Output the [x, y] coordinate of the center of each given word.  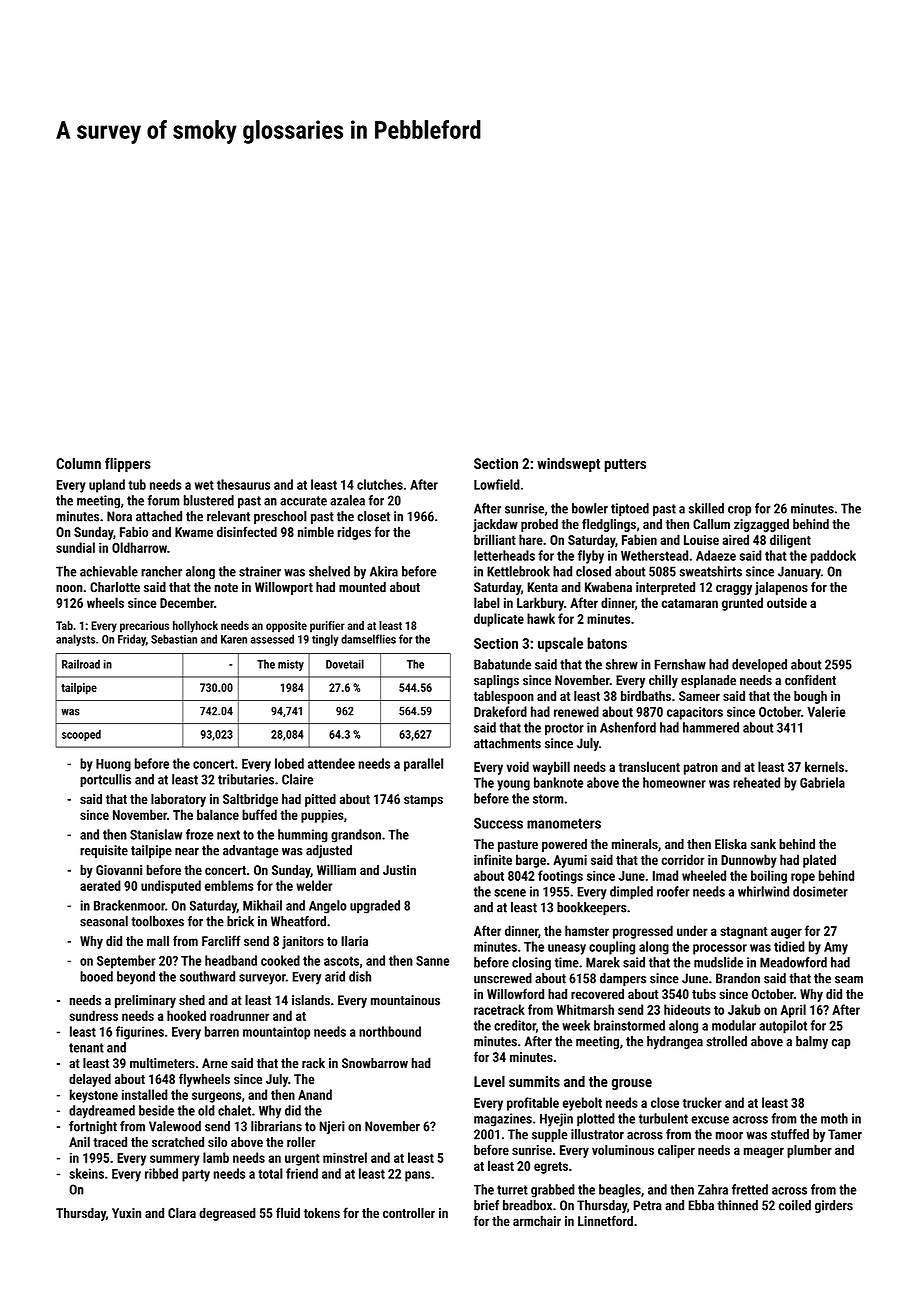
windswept [568, 464]
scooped [81, 735]
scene [510, 893]
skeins [86, 1173]
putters [625, 465]
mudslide [718, 962]
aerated [100, 885]
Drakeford [500, 711]
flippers [128, 464]
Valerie [826, 711]
